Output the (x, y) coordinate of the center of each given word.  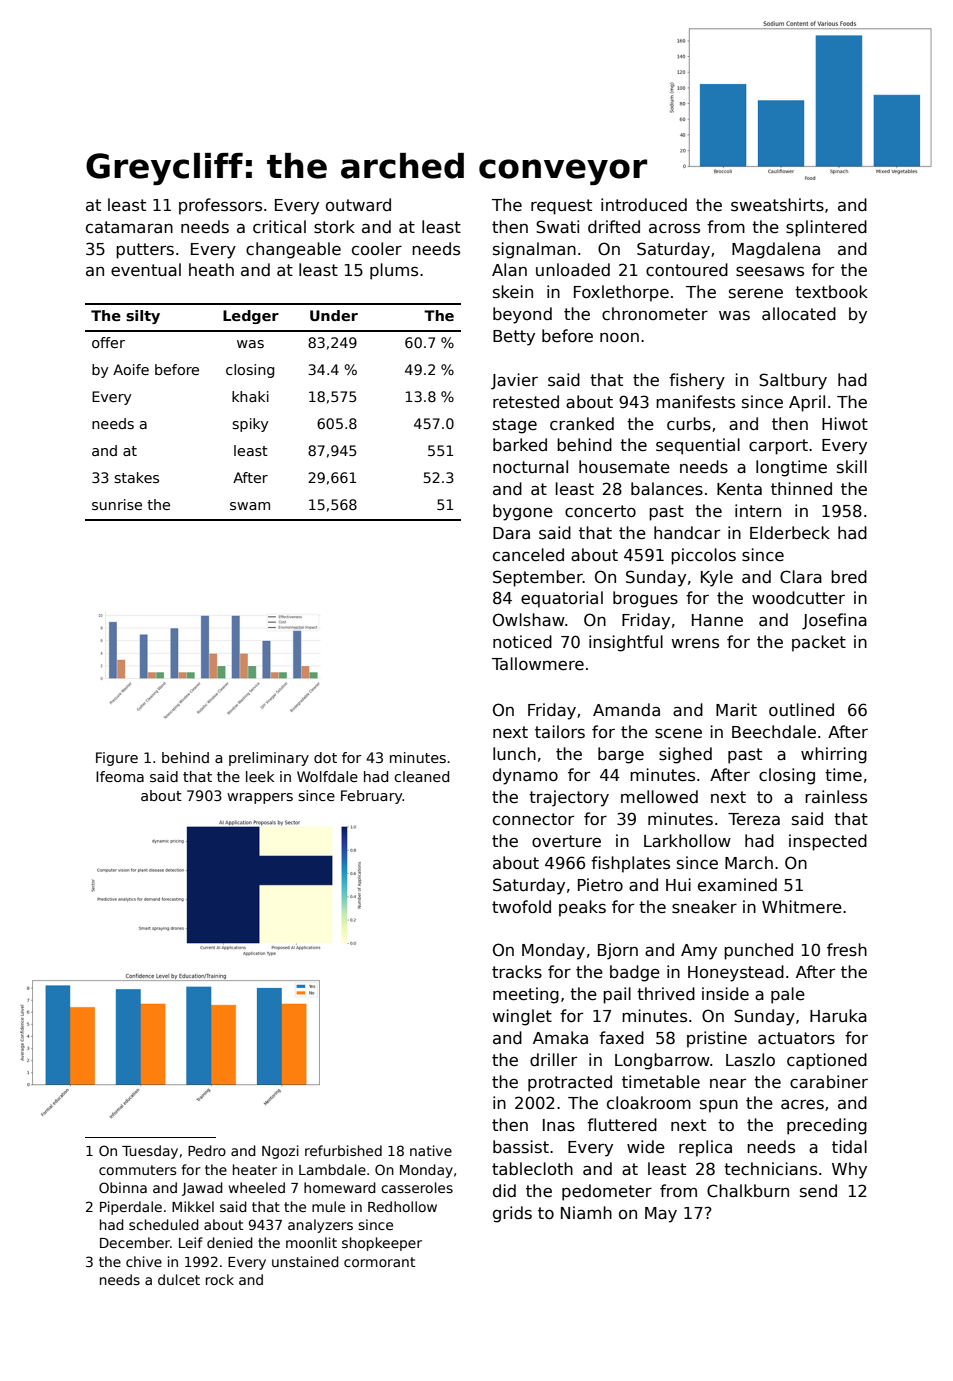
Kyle (717, 578)
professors (220, 206)
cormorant (379, 1262)
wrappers (260, 798)
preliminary (269, 759)
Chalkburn (748, 1191)
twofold (521, 906)
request (561, 207)
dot (325, 757)
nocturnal (530, 467)
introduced (644, 204)
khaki (250, 396)
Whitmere (802, 906)
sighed (685, 755)
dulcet (179, 1279)
